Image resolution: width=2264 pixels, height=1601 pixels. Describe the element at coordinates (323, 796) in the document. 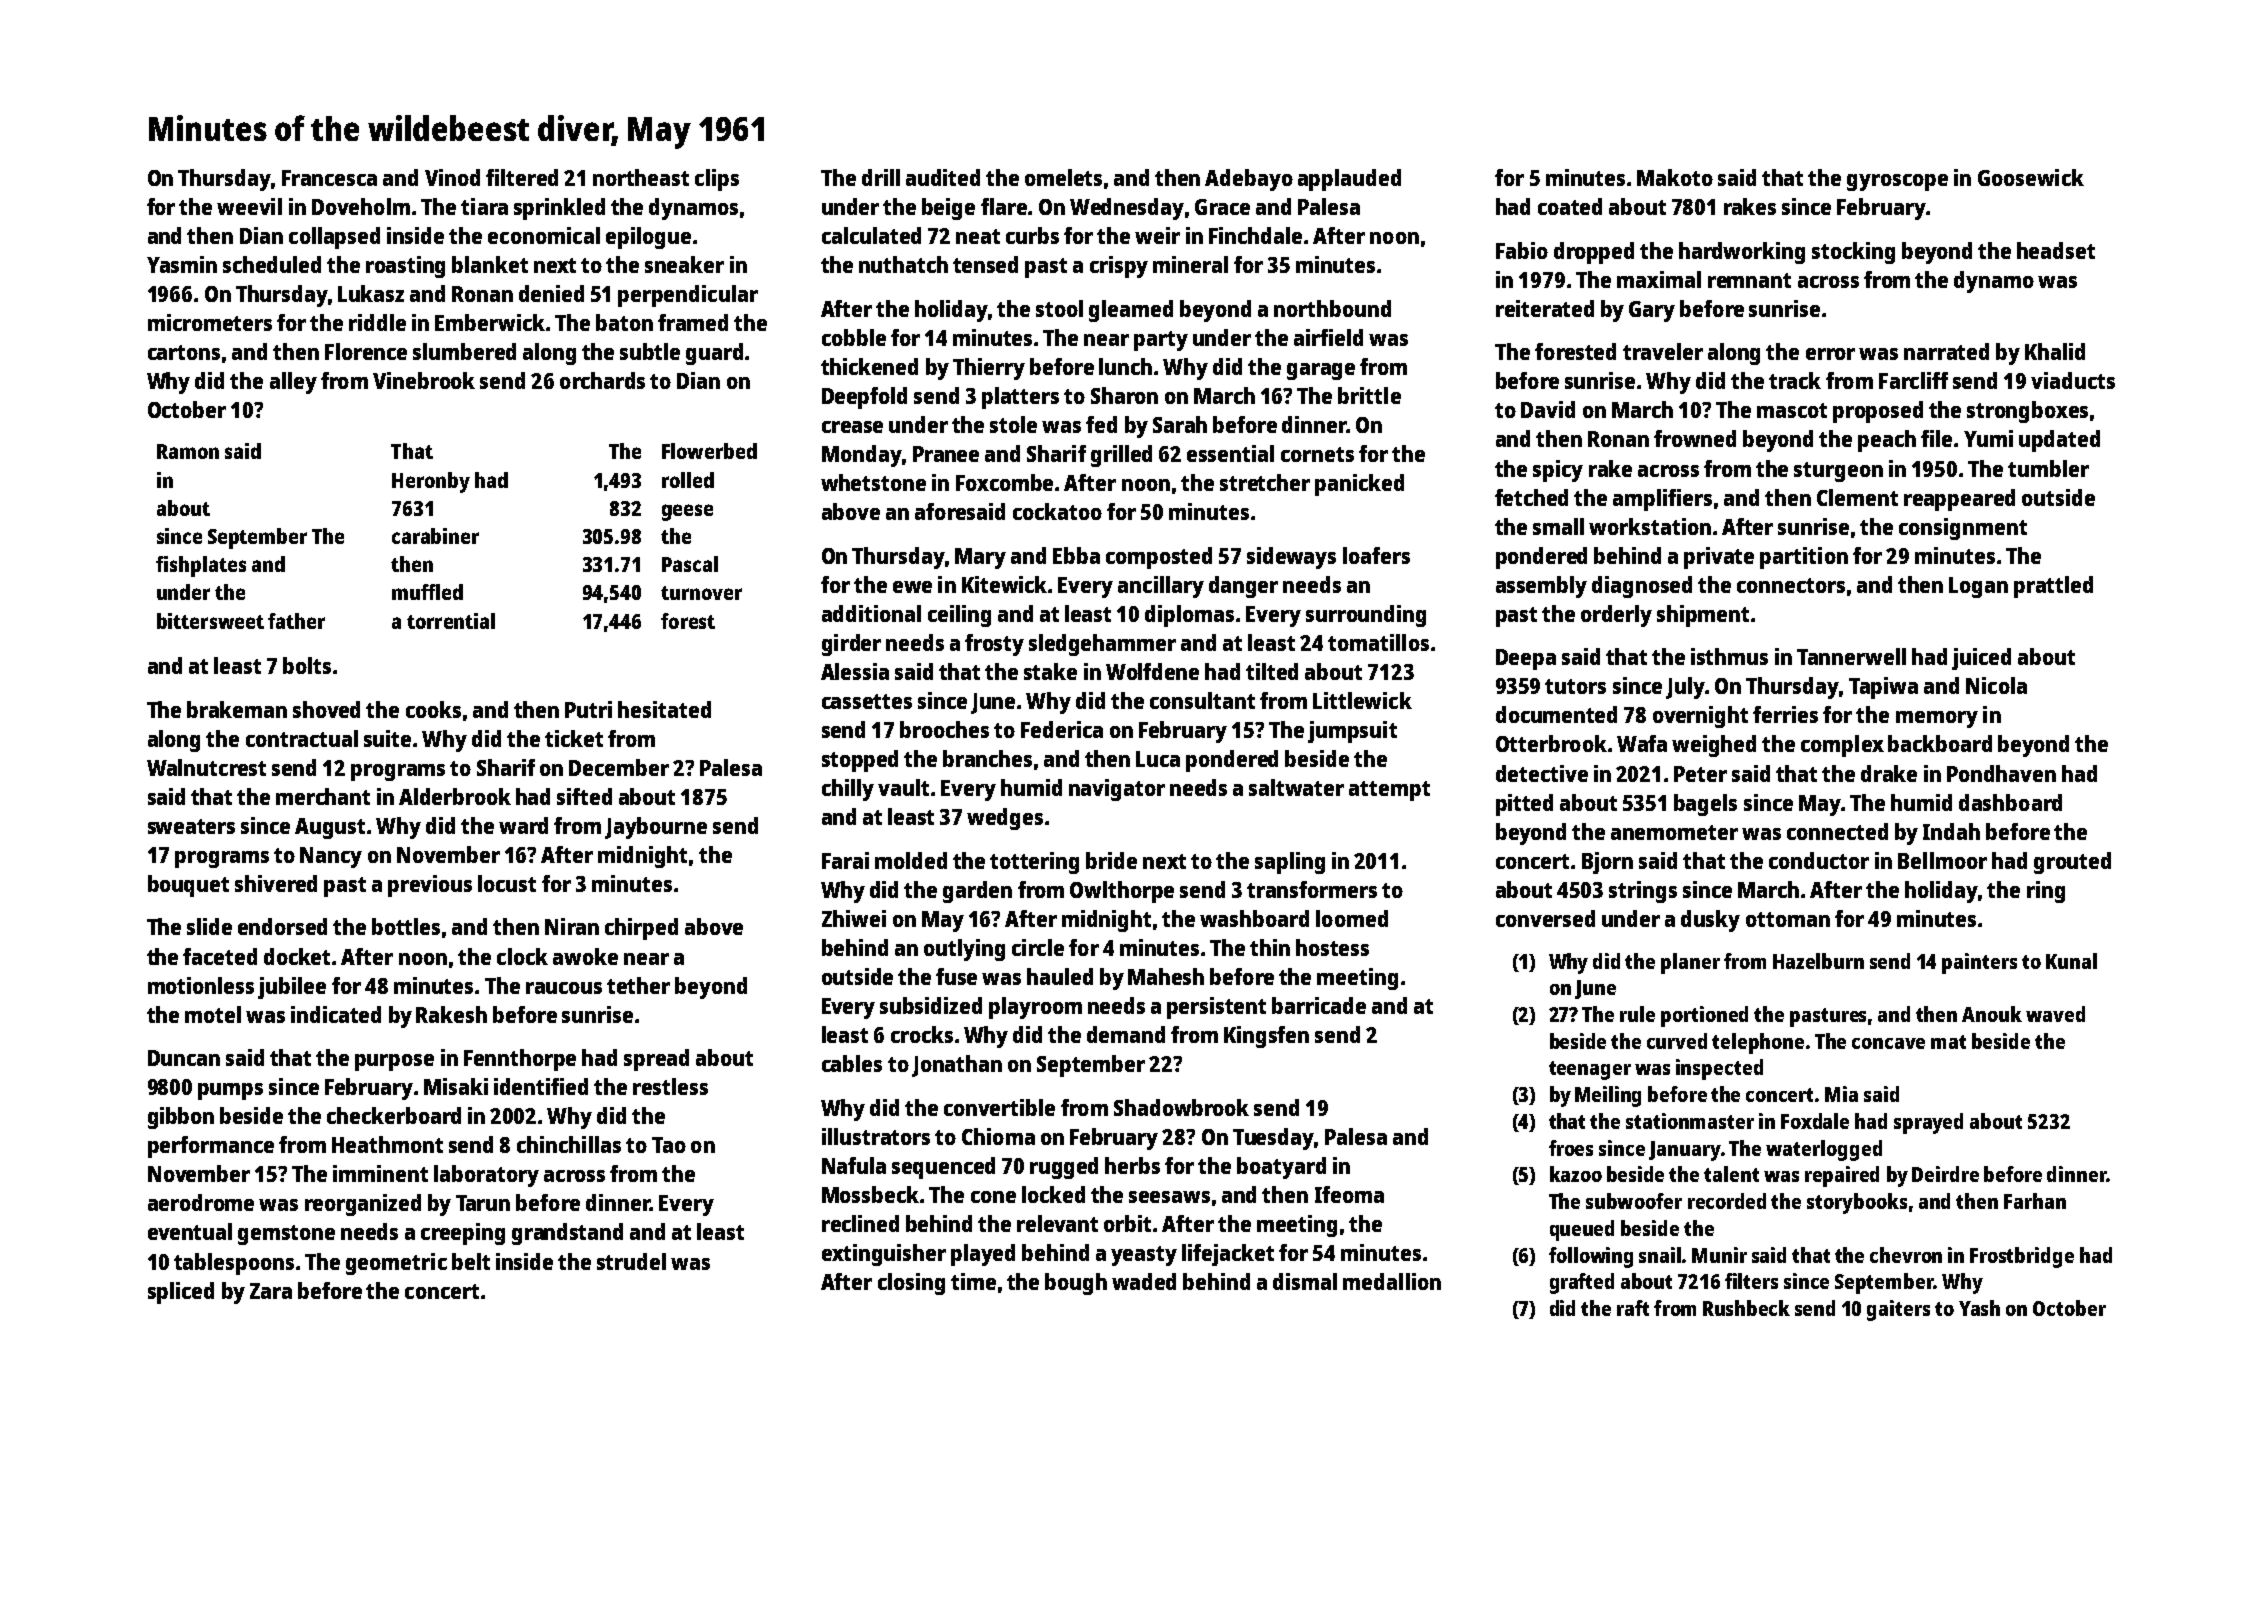

I see `merchant` at that location.
